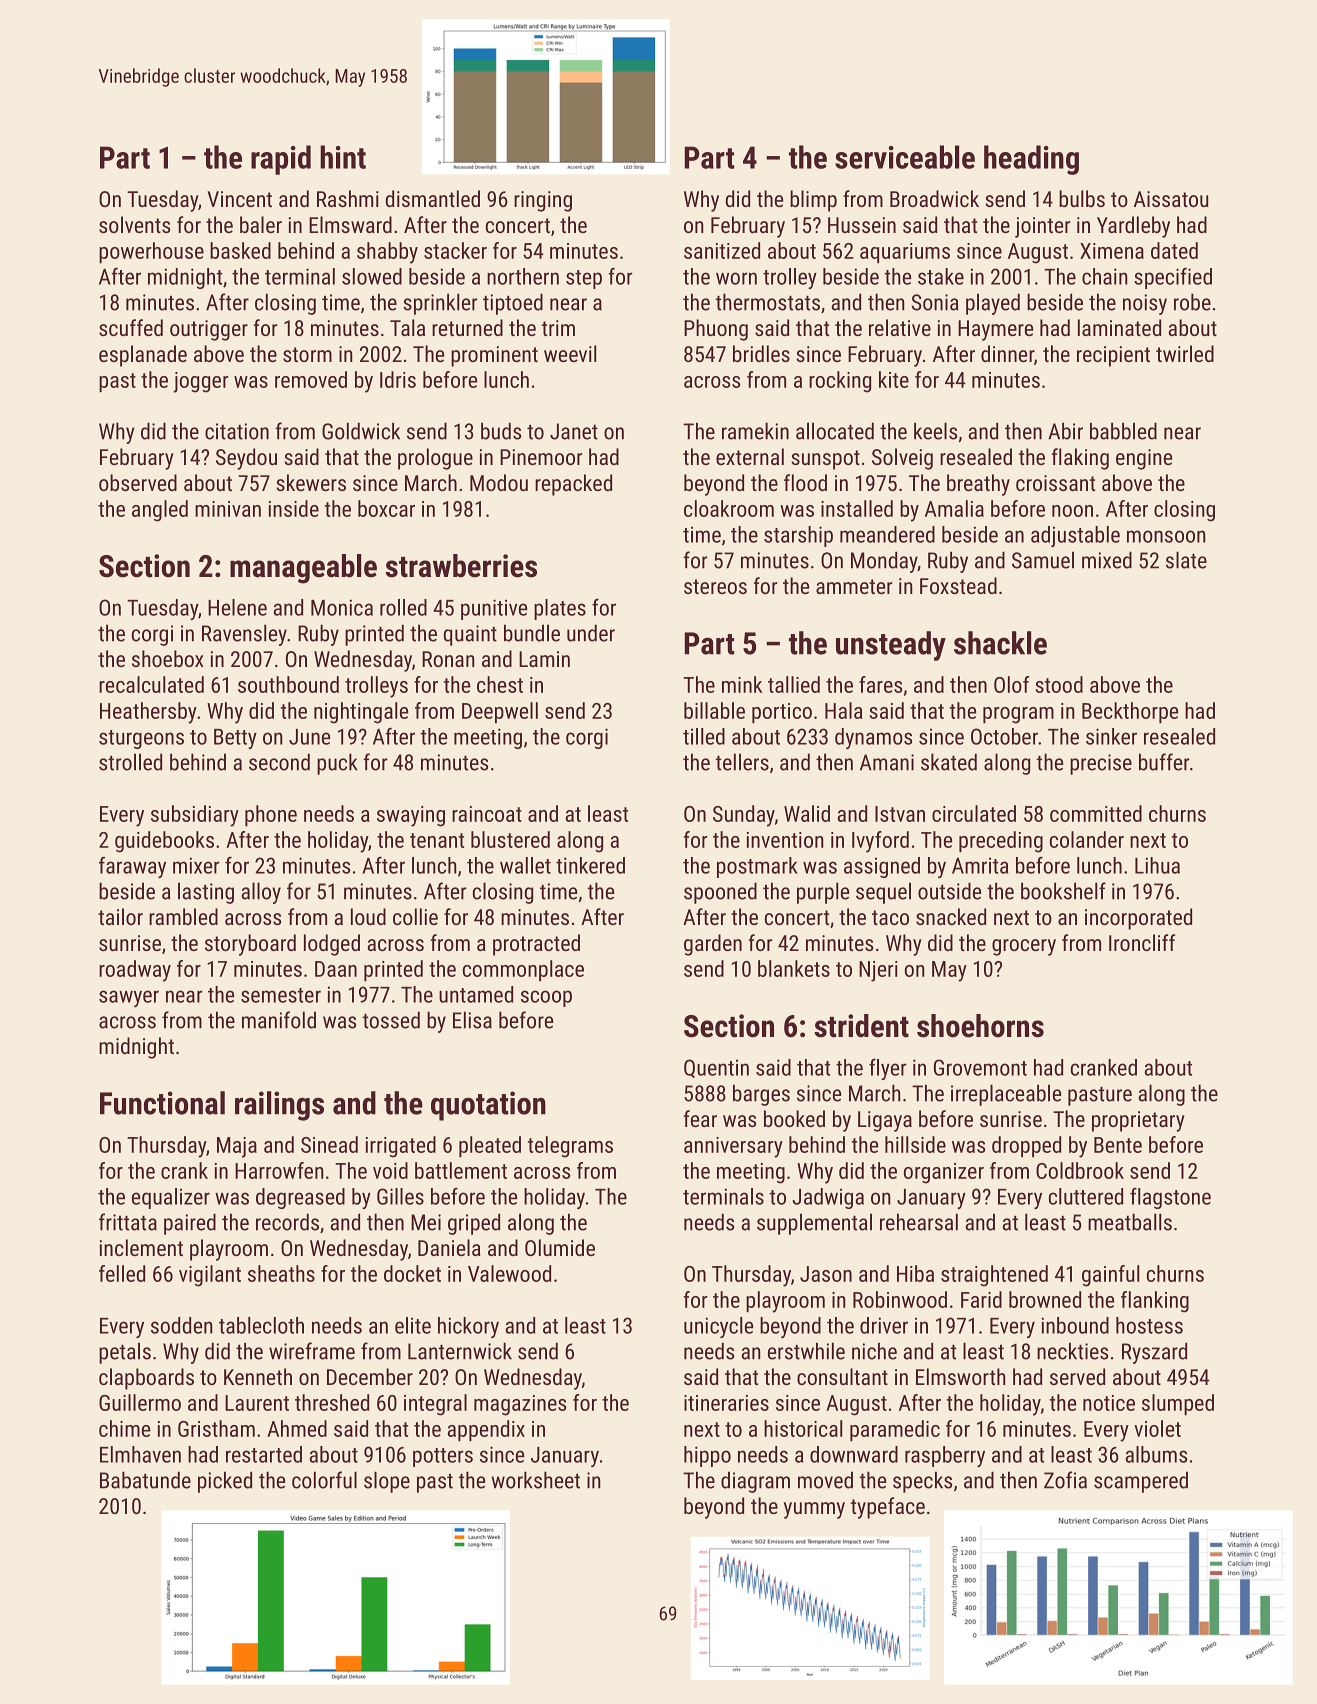 The image size is (1317, 1704). I want to click on ramekin, so click(755, 431).
